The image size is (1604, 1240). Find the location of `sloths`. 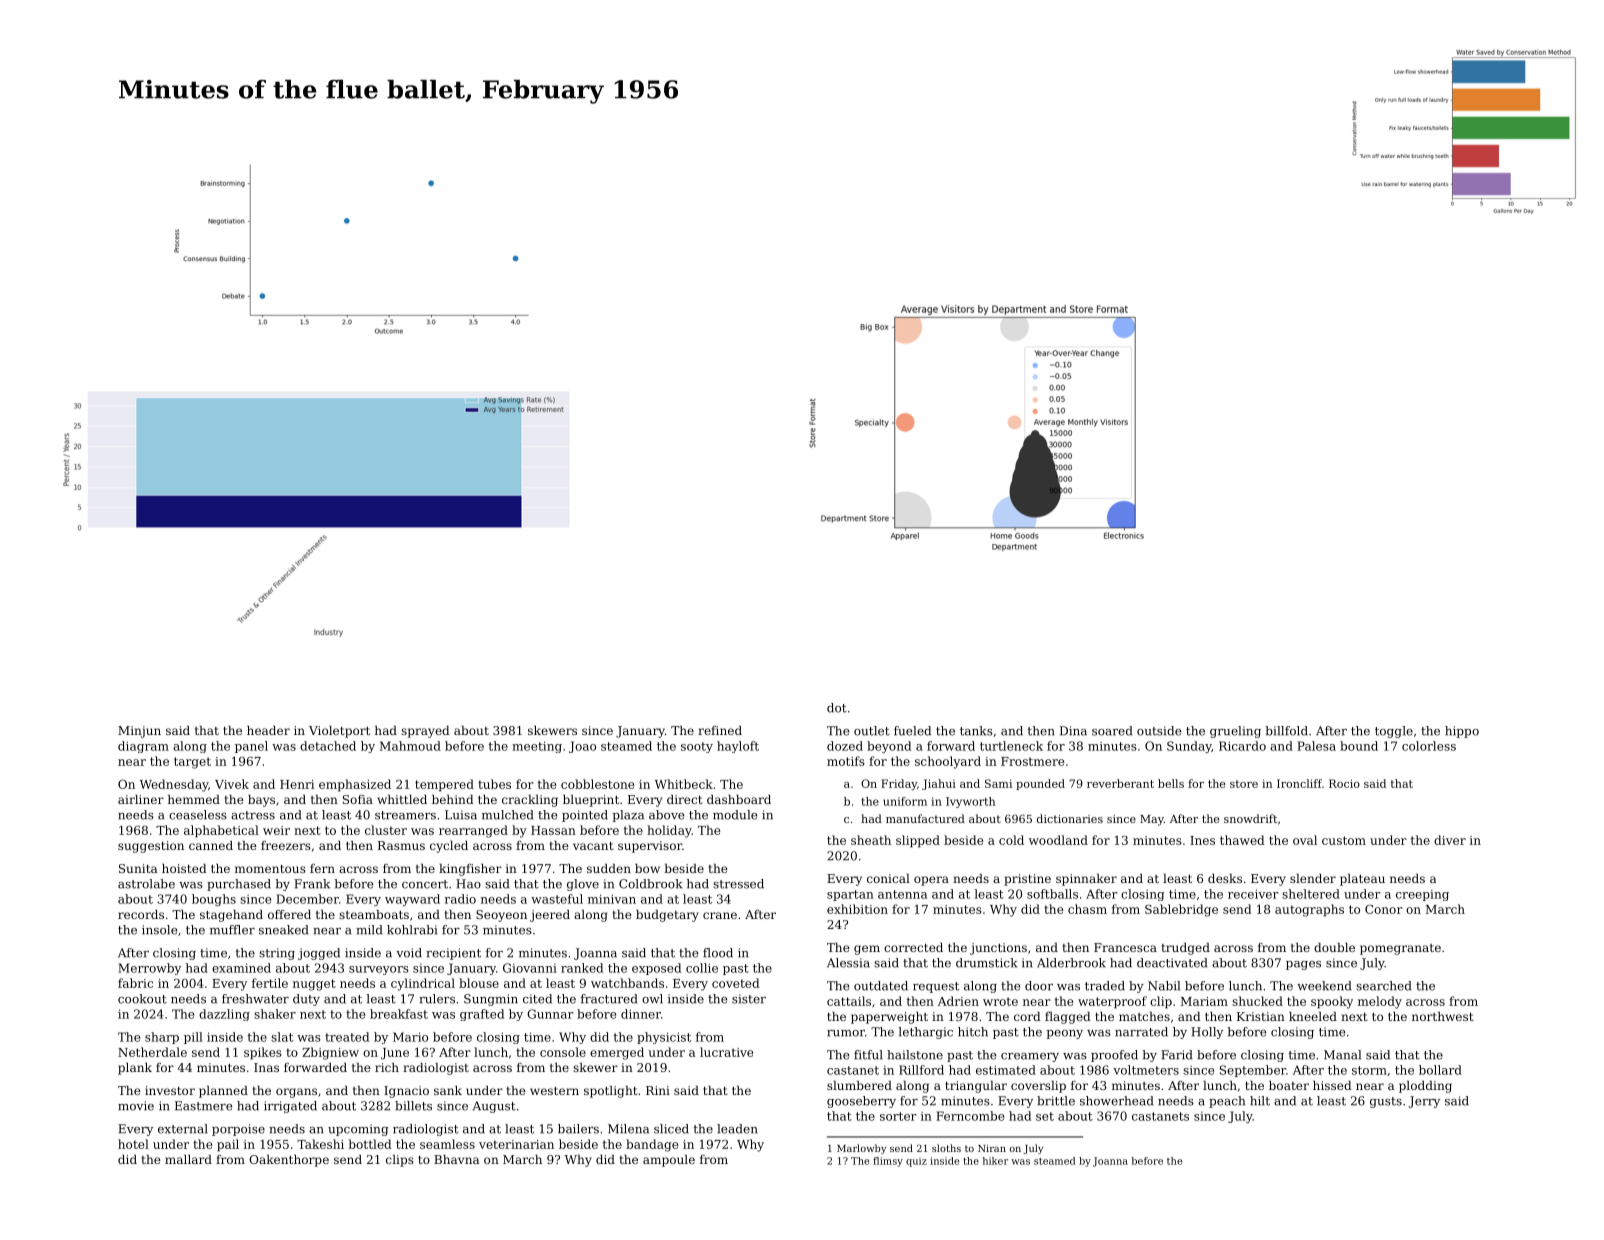

sloths is located at coordinates (946, 1148).
